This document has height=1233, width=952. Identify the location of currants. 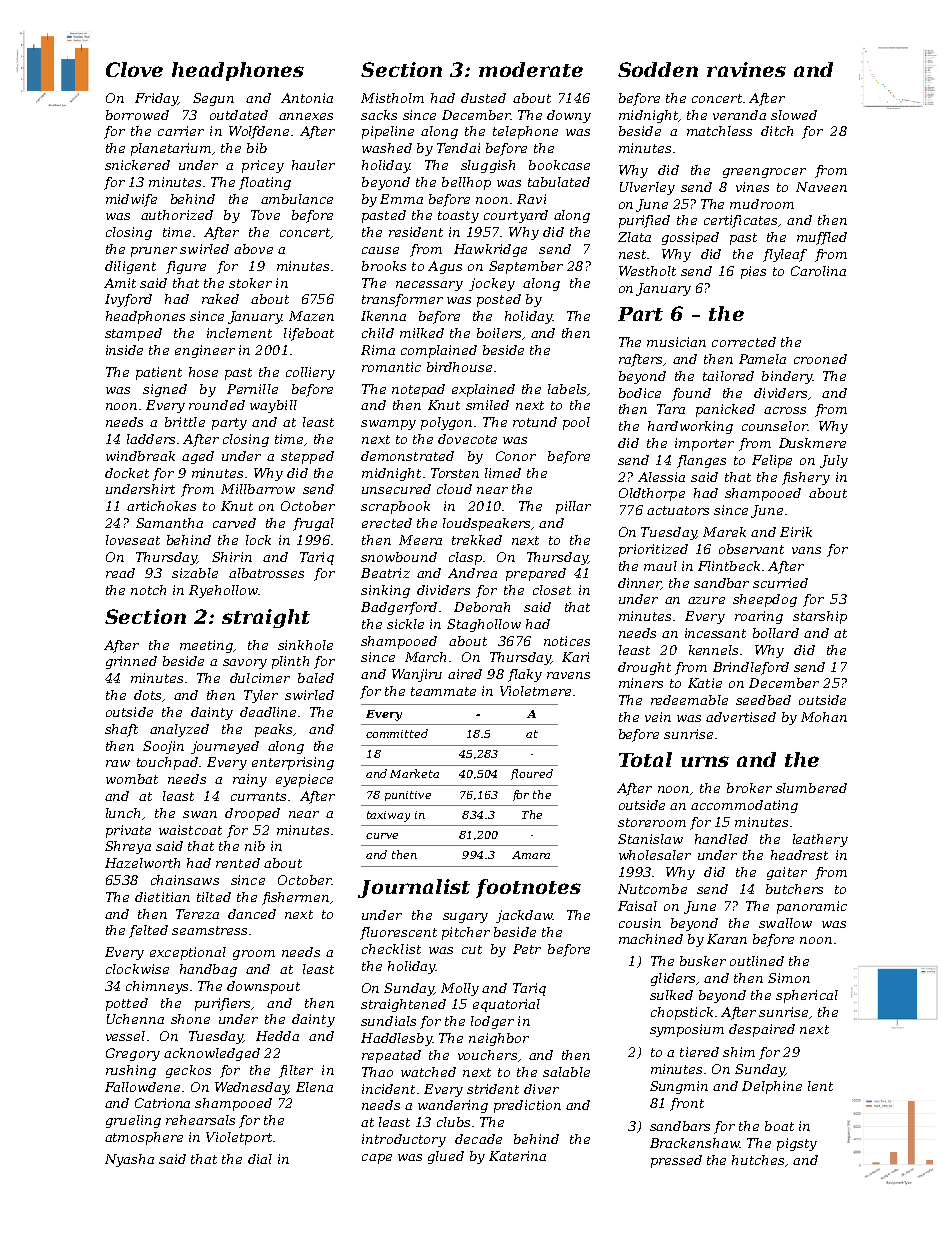
(258, 796).
